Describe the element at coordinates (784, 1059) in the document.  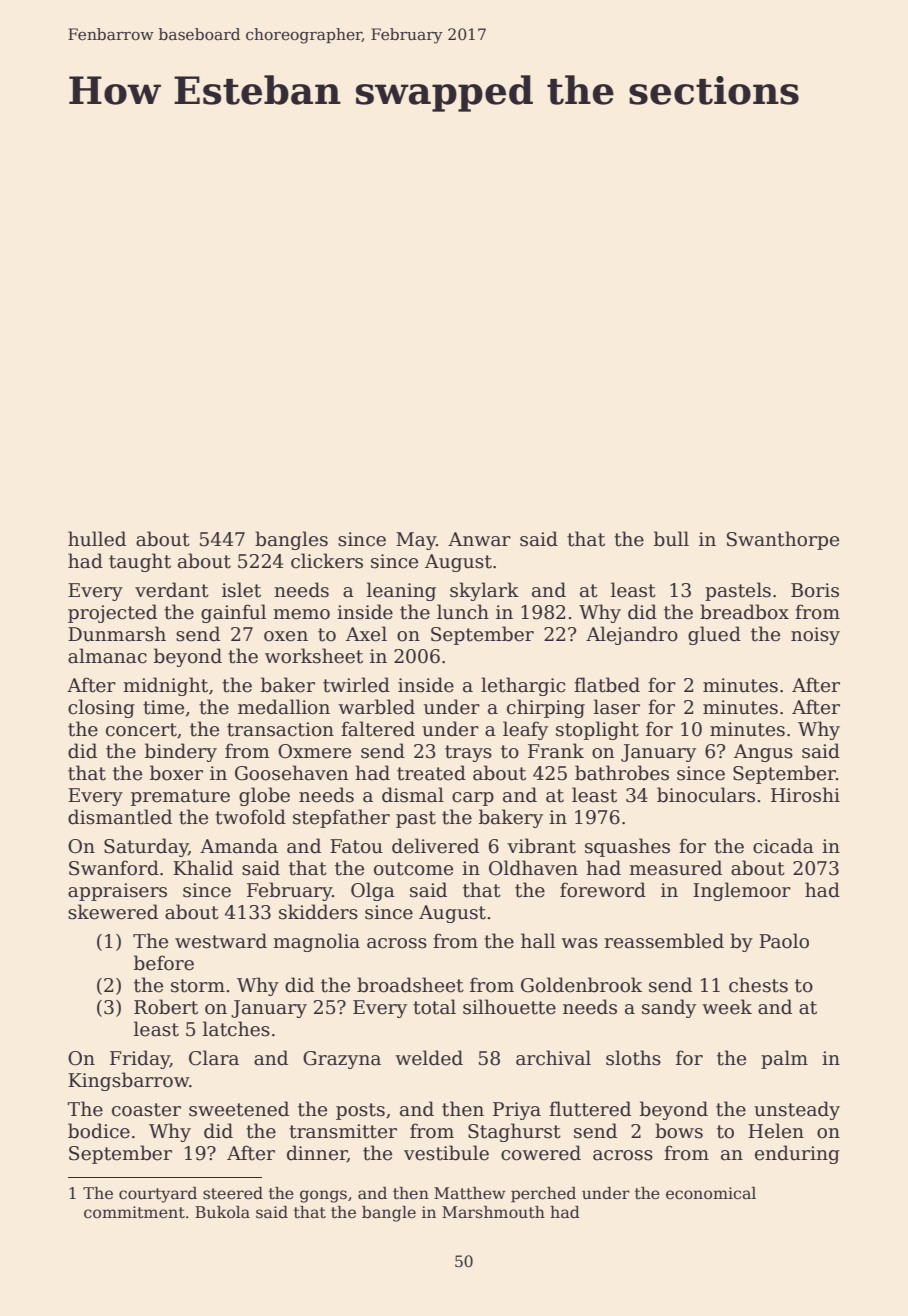
I see `palm` at that location.
